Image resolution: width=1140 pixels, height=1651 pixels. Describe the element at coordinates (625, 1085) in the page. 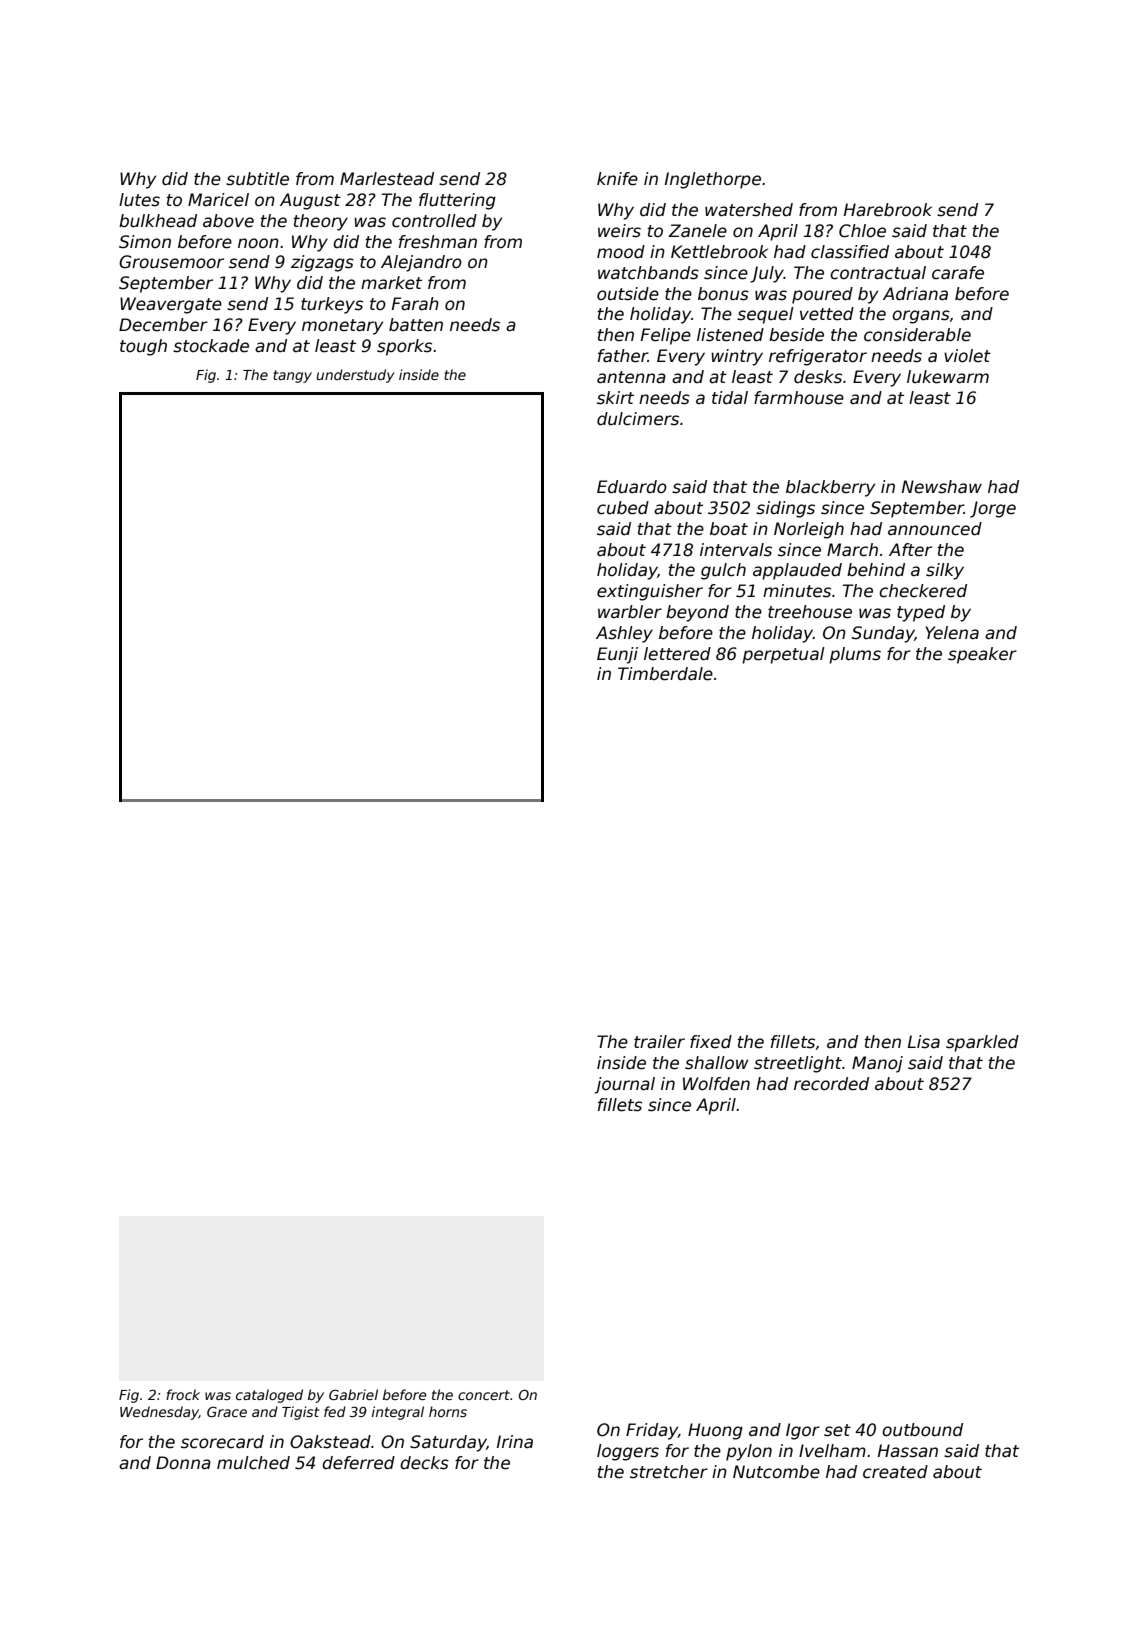

I see `journal` at that location.
